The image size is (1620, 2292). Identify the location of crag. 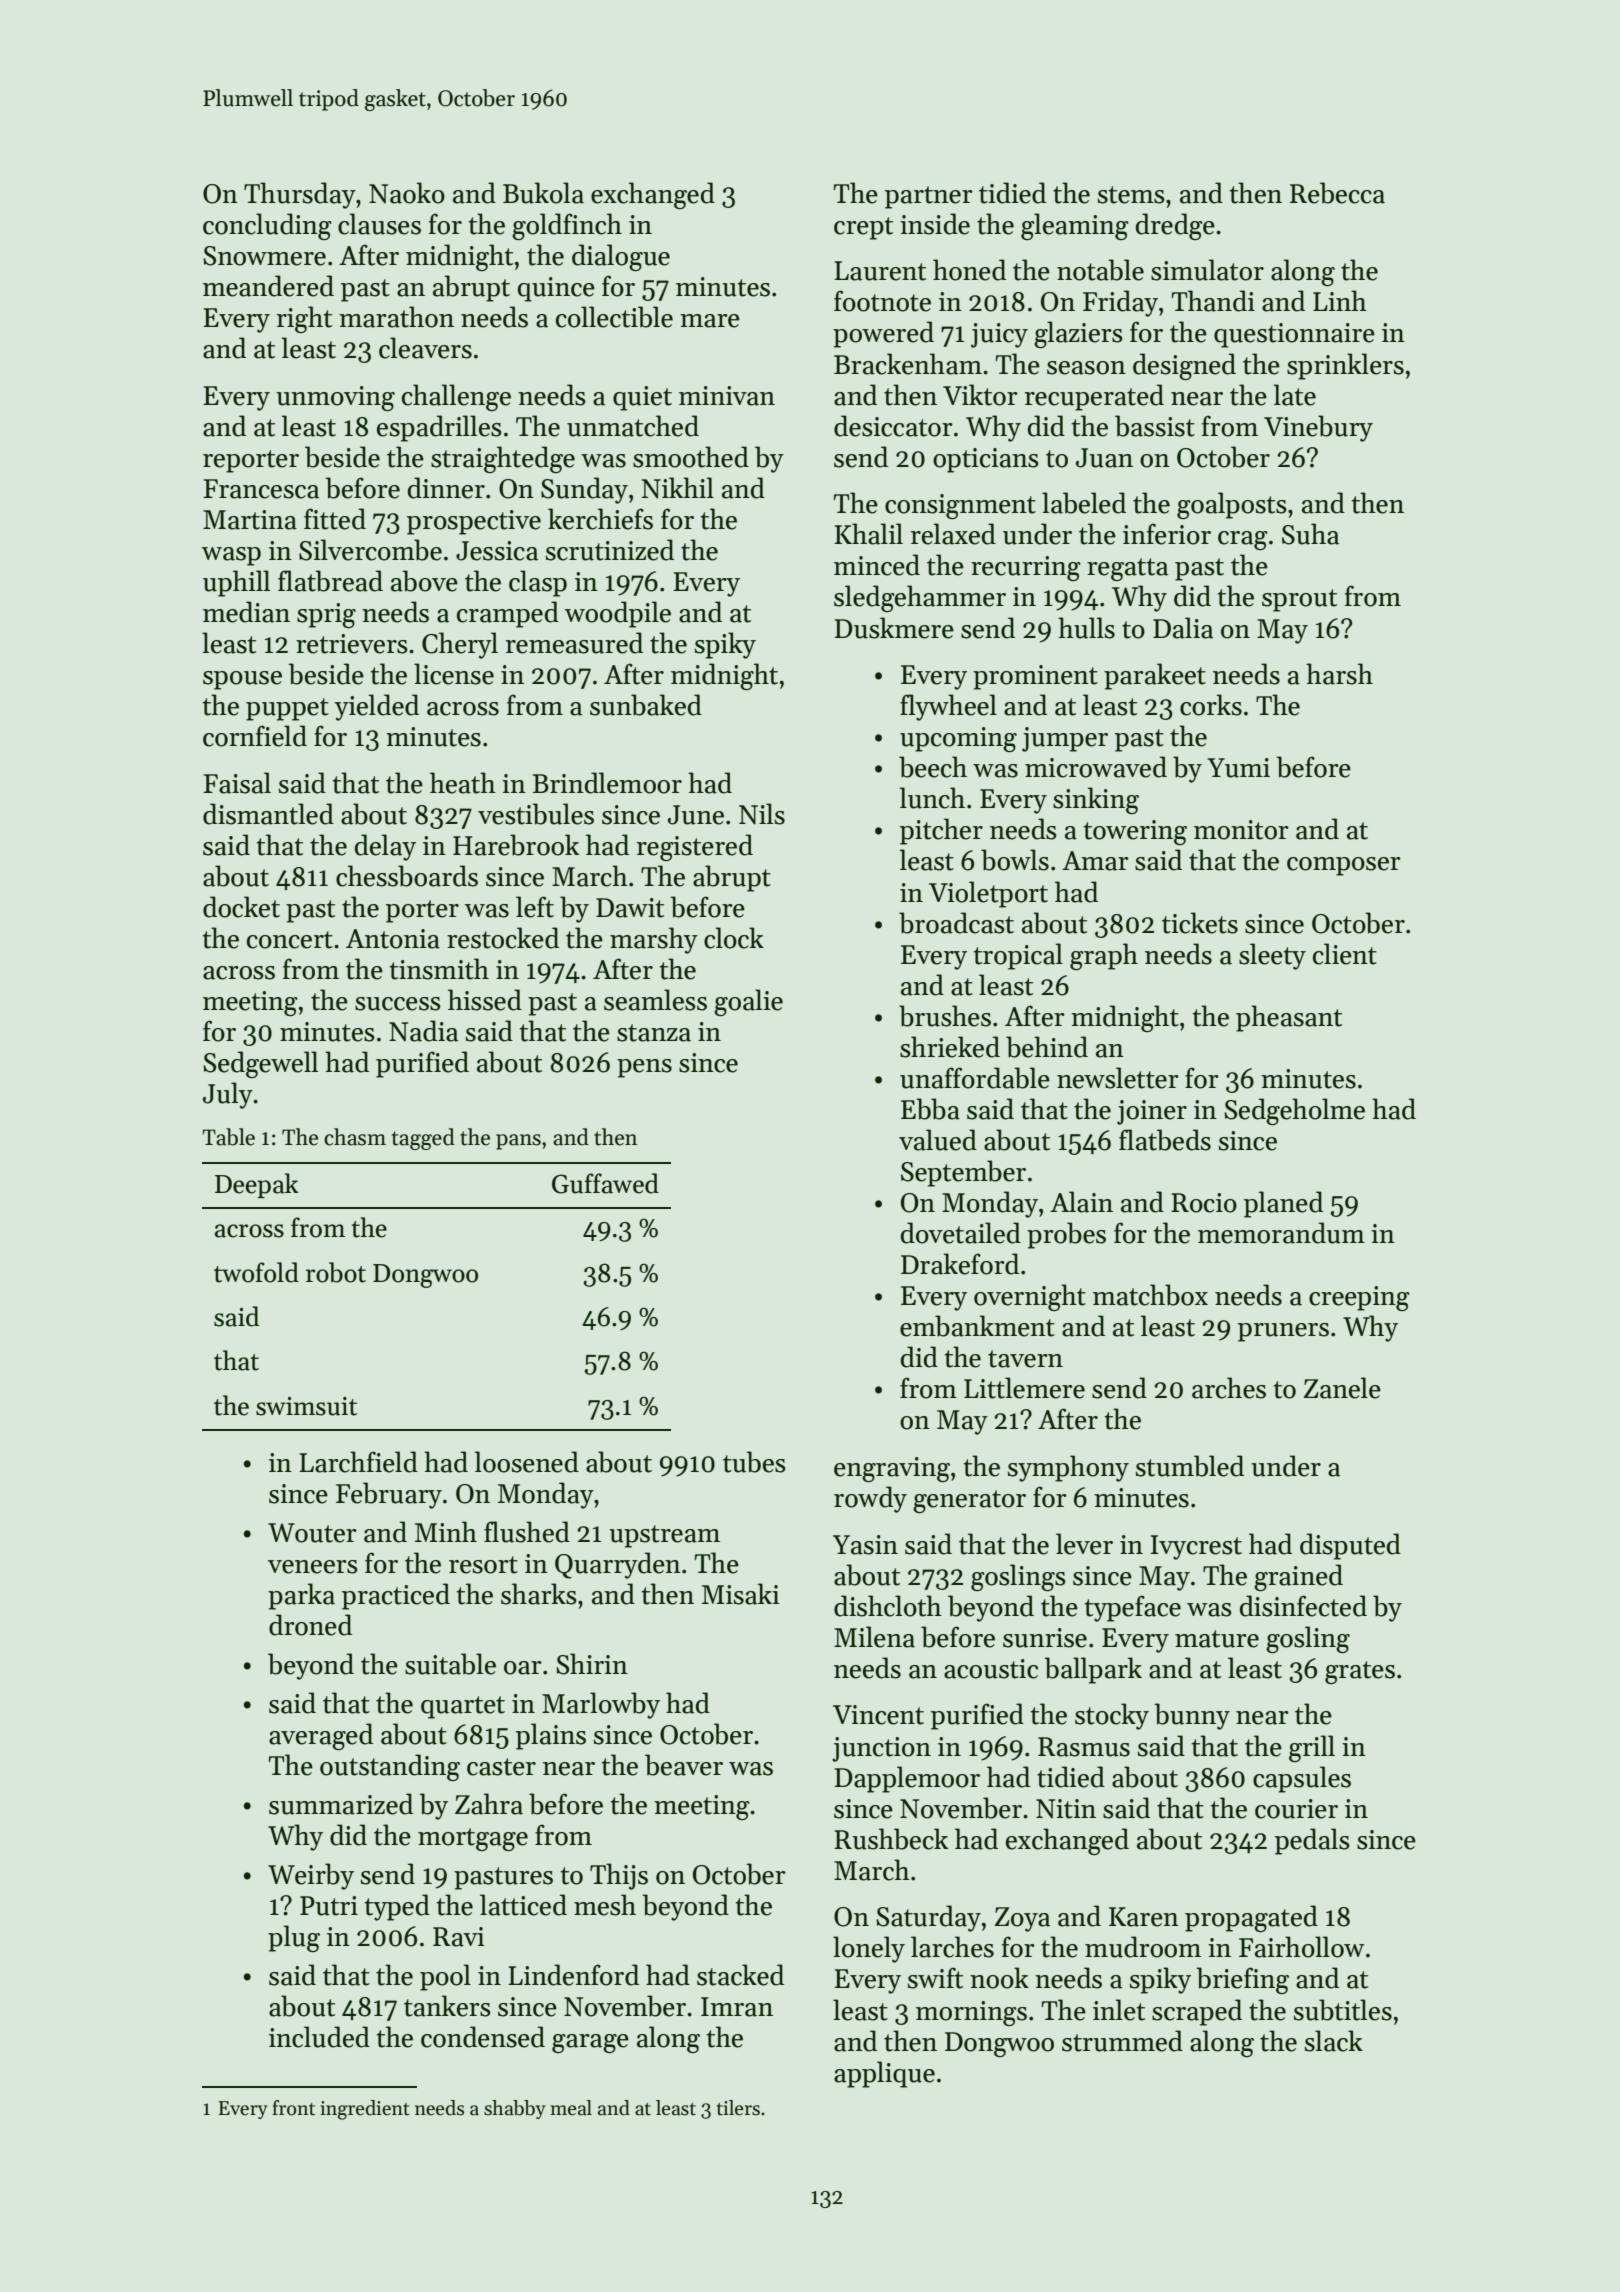
(1243, 540).
